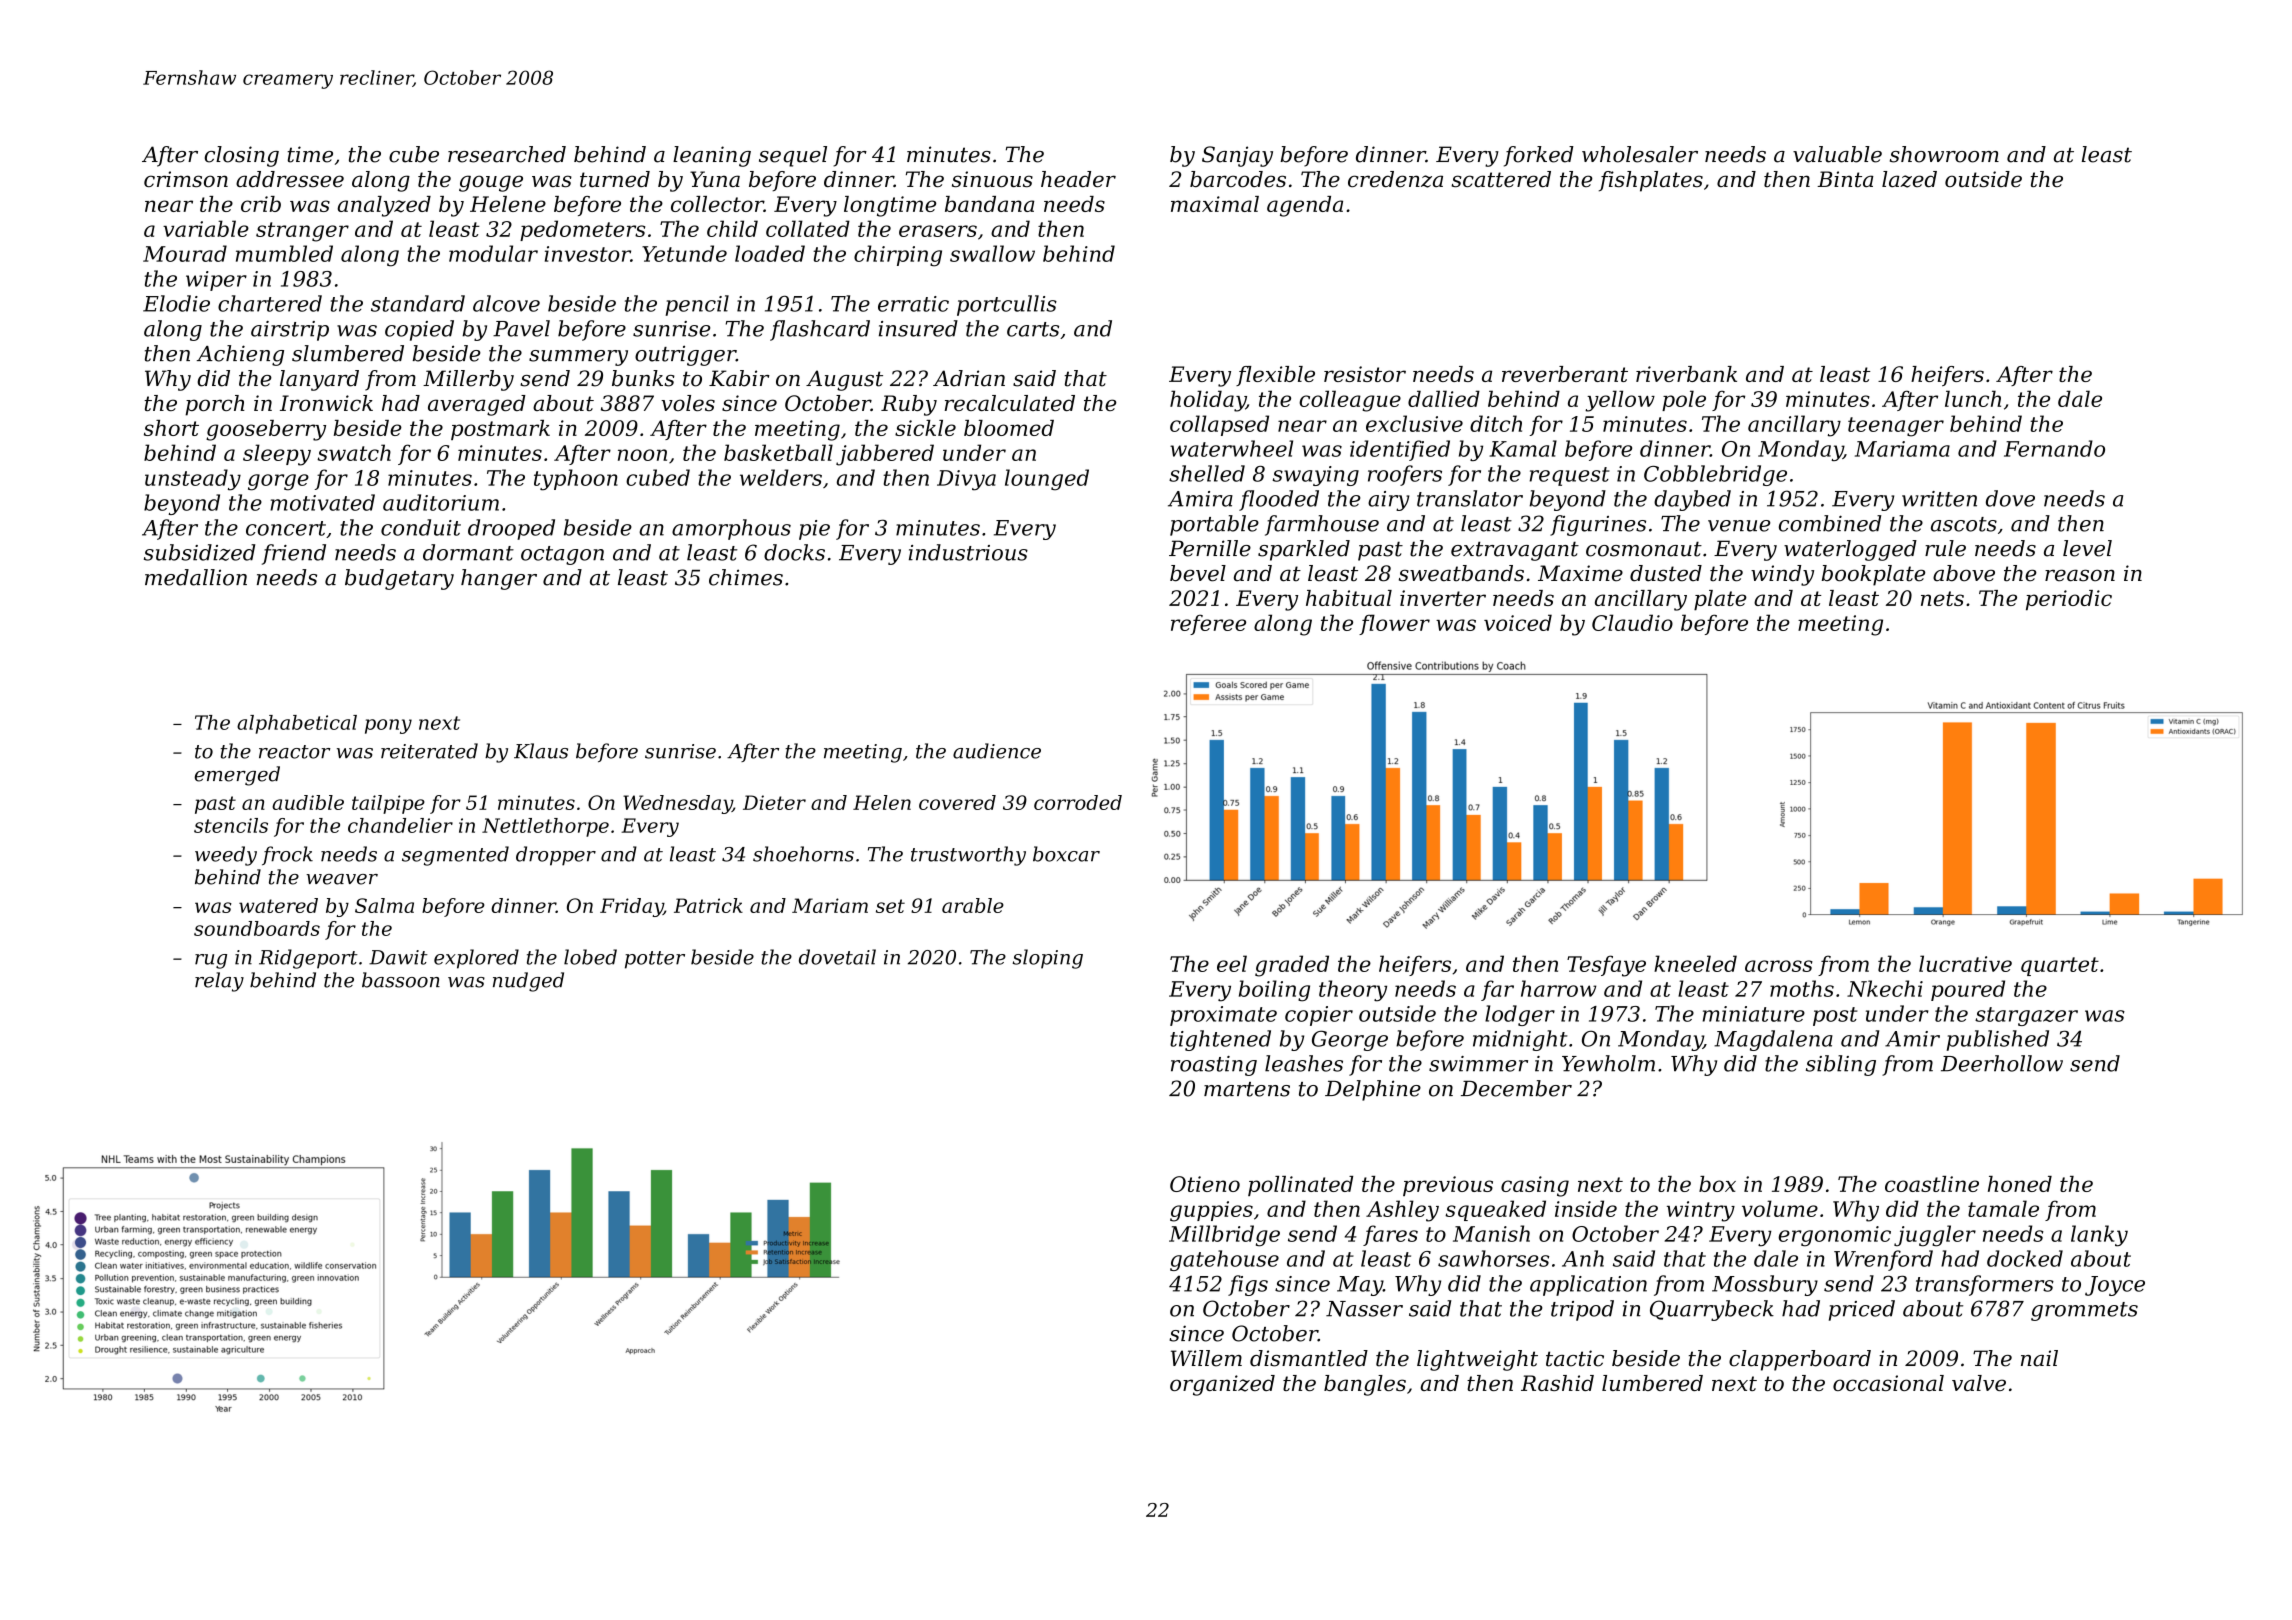  I want to click on Sanjay, so click(1237, 156).
